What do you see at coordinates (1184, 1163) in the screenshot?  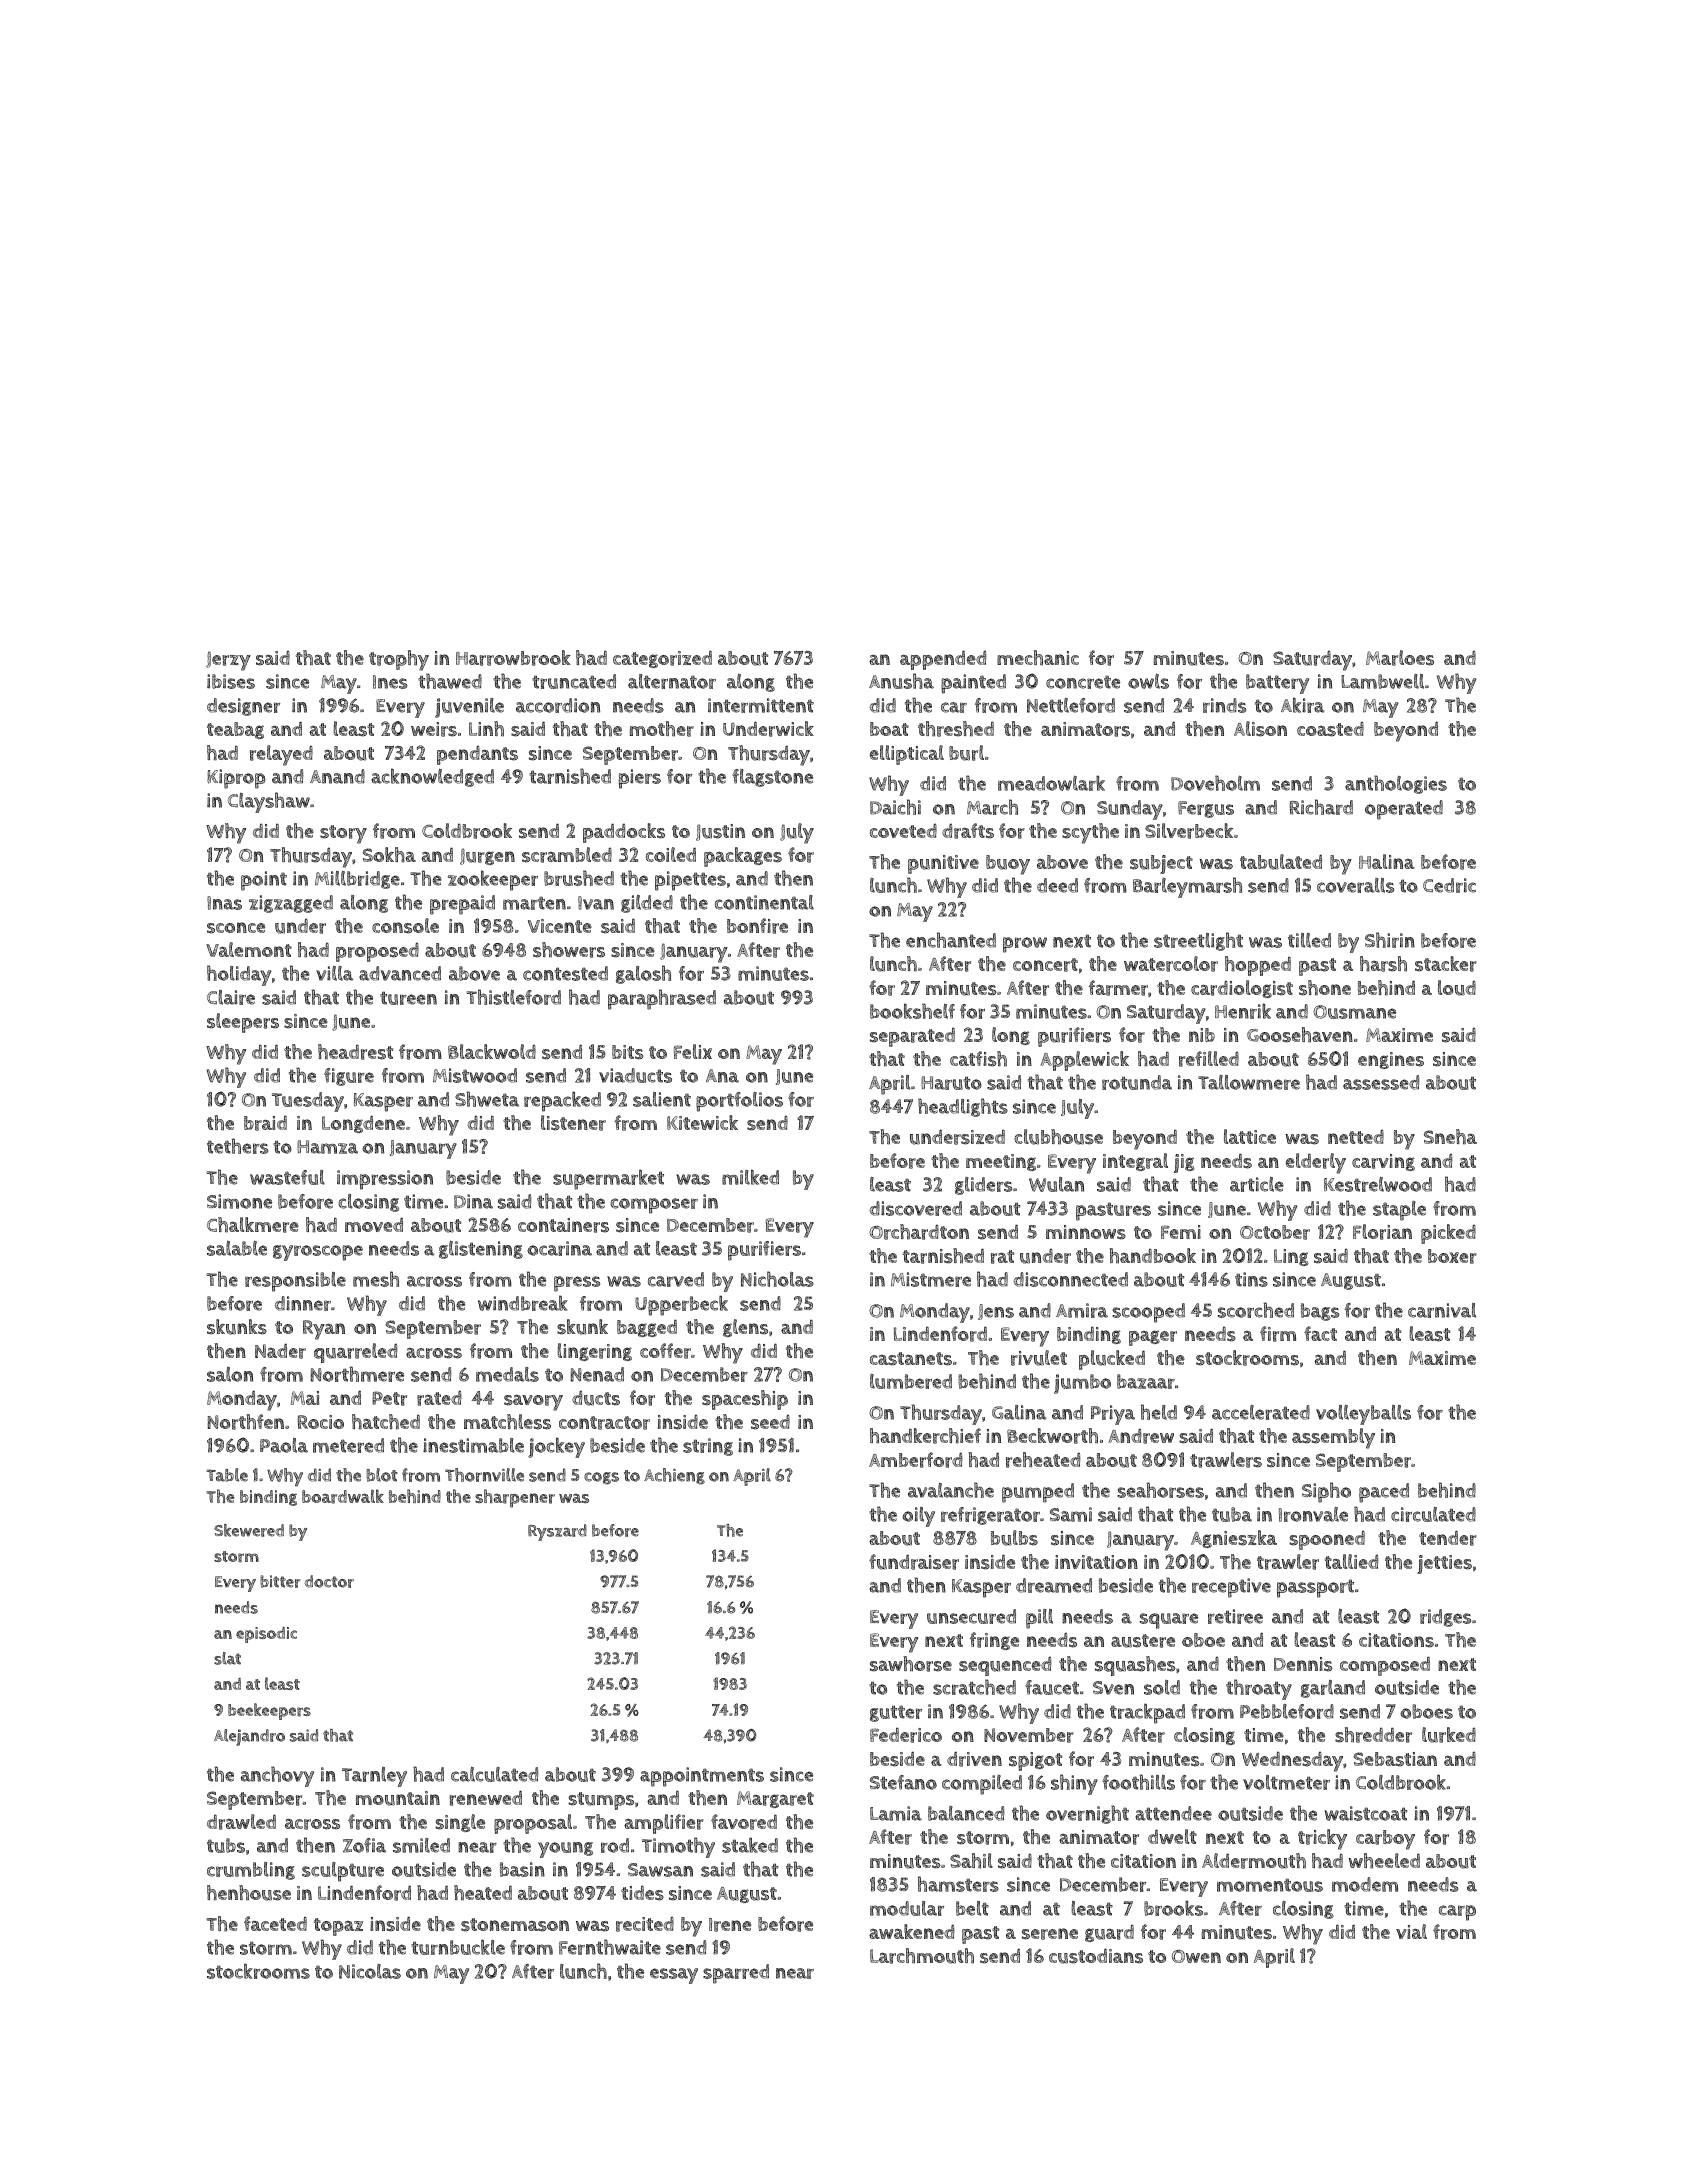 I see `jig` at bounding box center [1184, 1163].
